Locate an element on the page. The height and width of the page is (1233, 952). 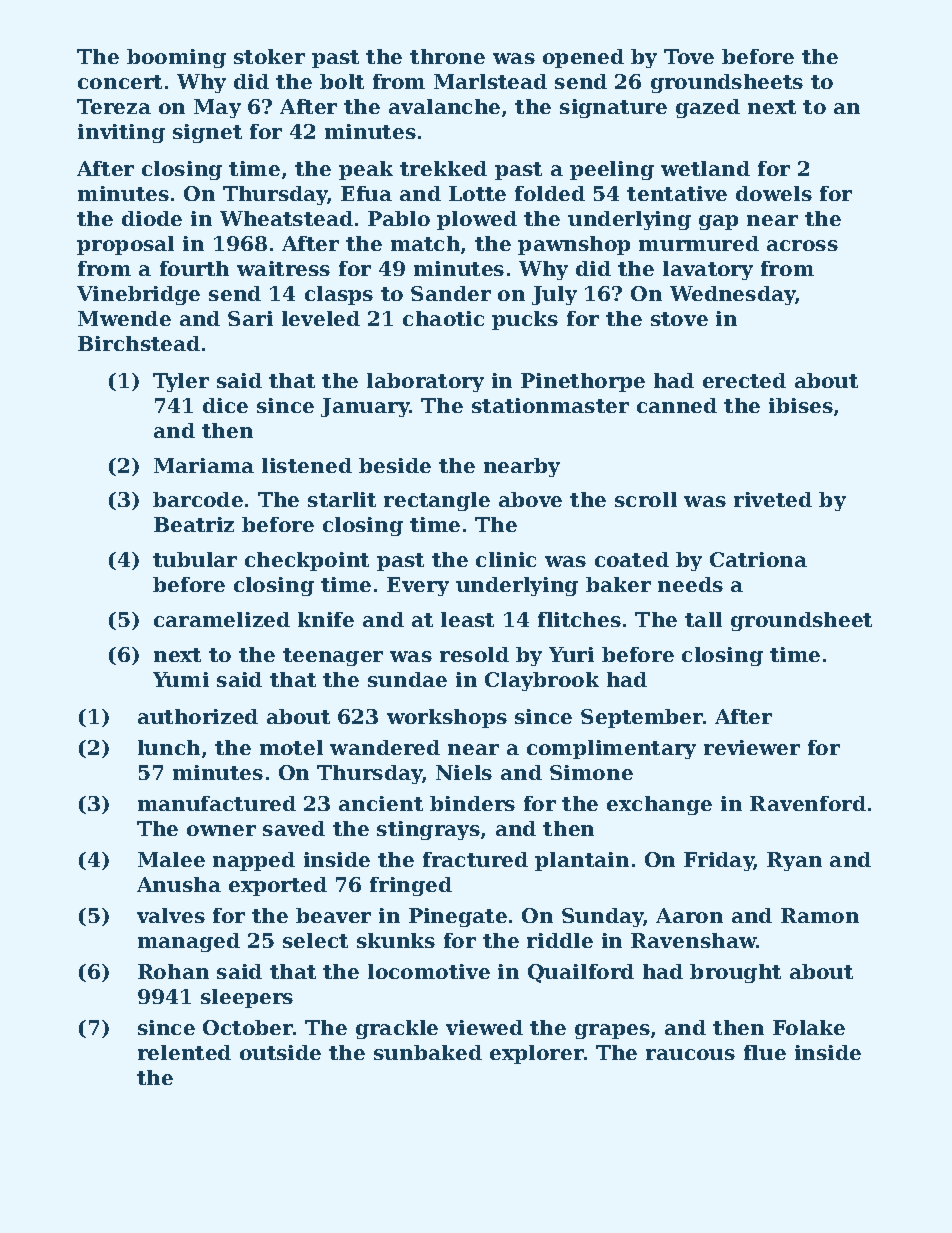
Catriona is located at coordinates (758, 559).
